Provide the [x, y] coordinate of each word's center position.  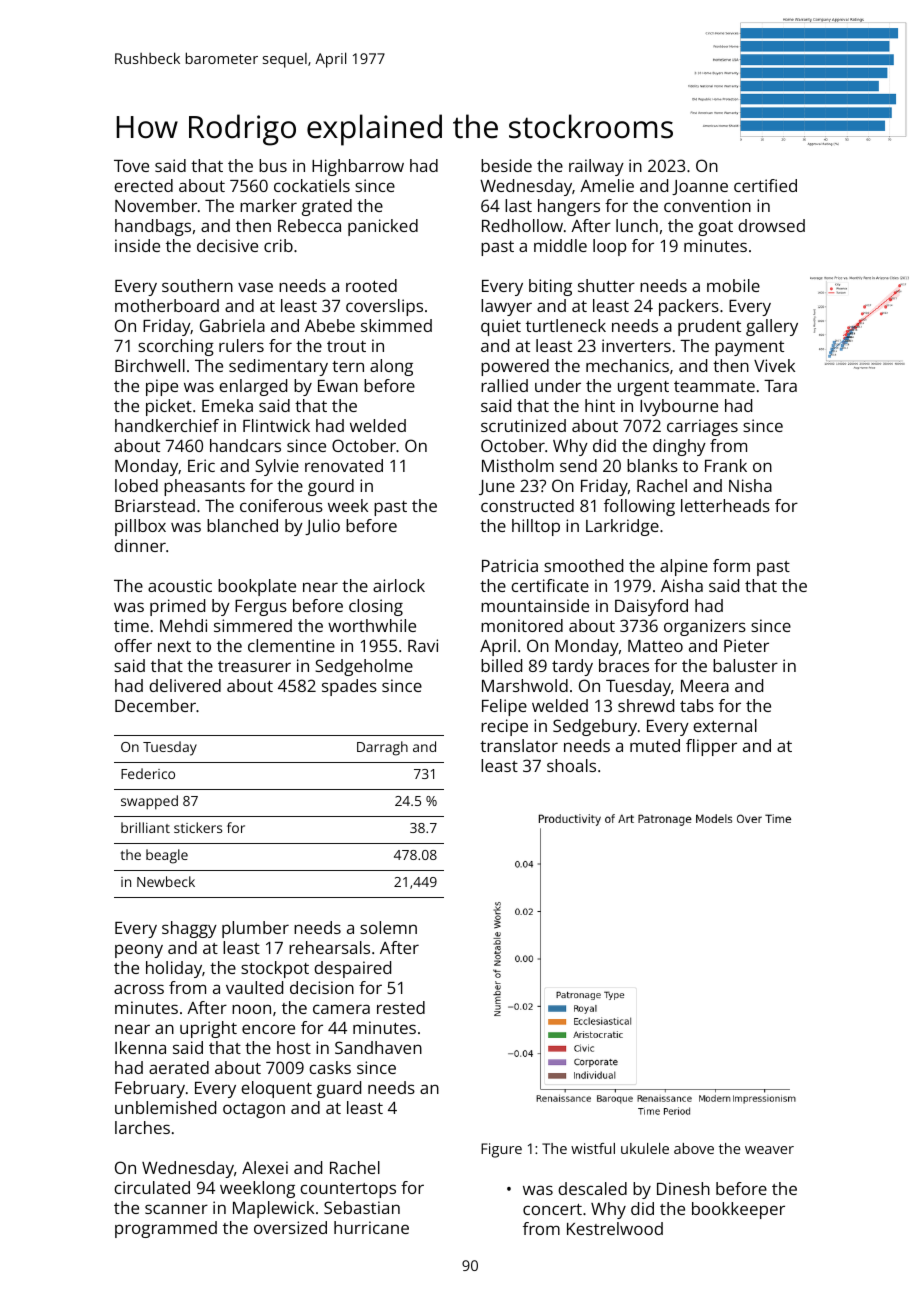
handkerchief [167, 425]
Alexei [265, 1167]
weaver [769, 1150]
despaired [352, 969]
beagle [167, 856]
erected [143, 185]
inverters [636, 345]
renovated [344, 465]
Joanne [700, 187]
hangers [569, 207]
